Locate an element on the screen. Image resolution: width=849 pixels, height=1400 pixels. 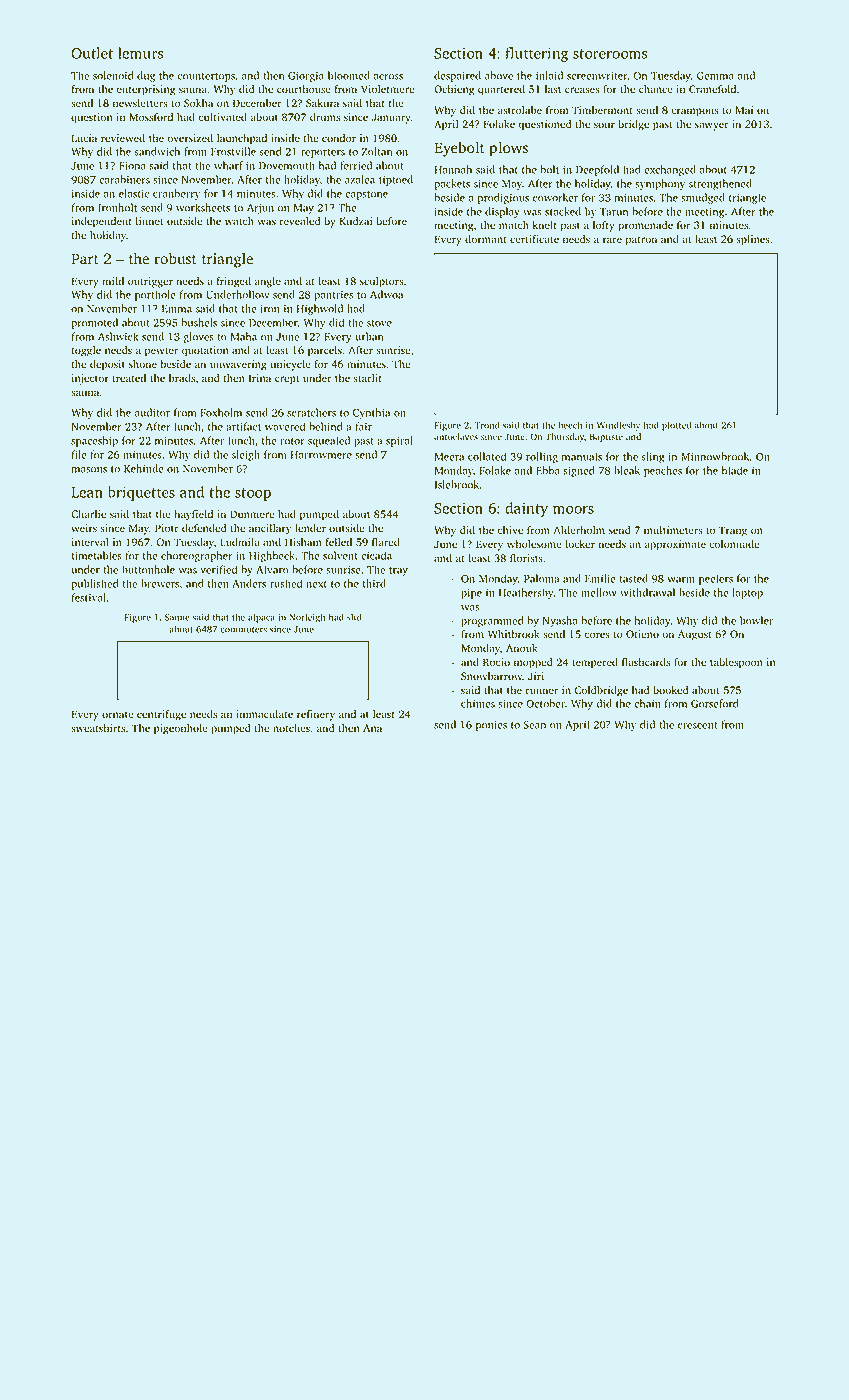
Minnowbrook is located at coordinates (715, 456).
